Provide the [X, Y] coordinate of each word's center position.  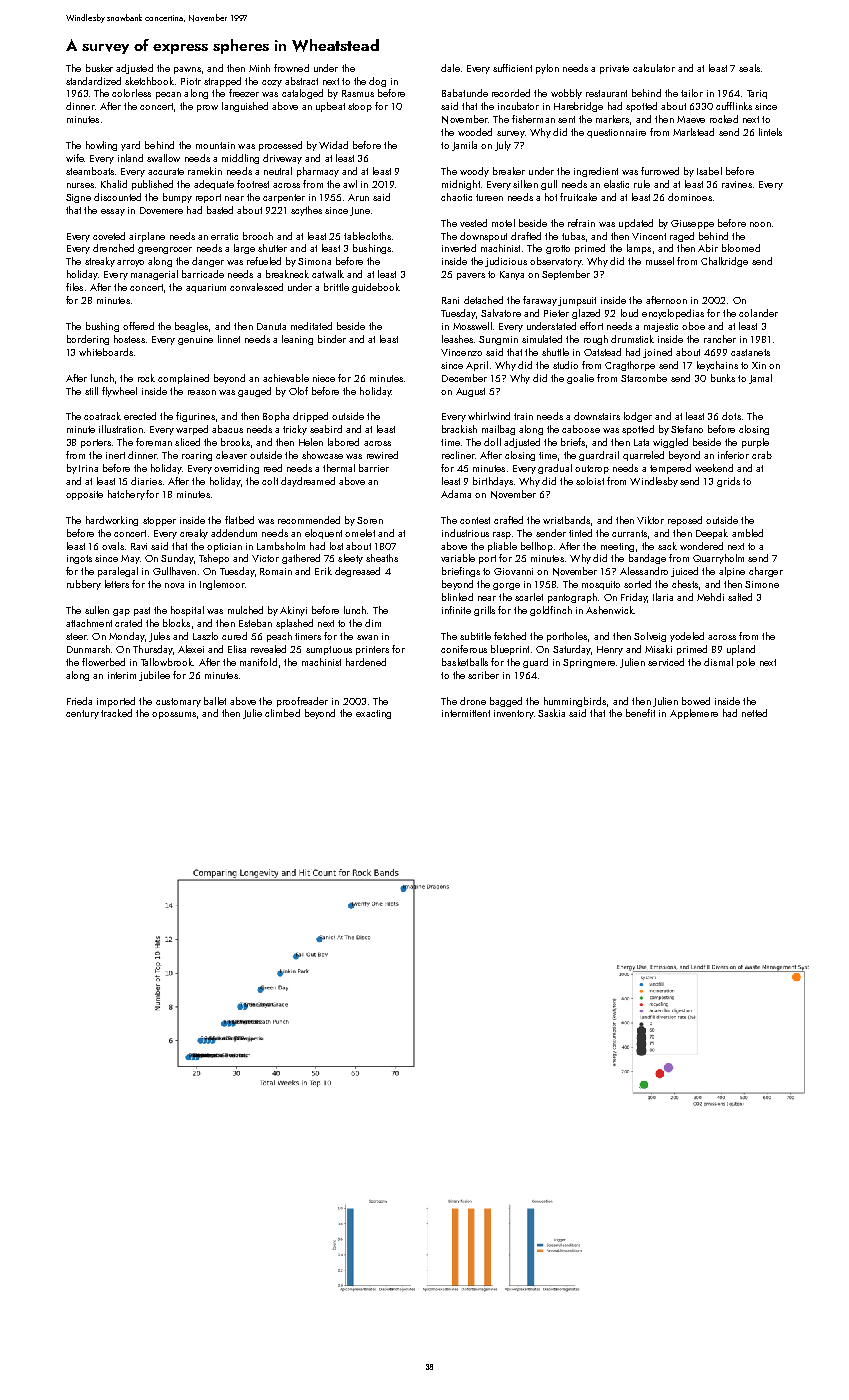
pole [746, 663]
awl [350, 184]
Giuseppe [692, 224]
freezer [244, 93]
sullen [97, 610]
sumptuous [329, 650]
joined [657, 353]
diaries [146, 481]
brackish [459, 429]
